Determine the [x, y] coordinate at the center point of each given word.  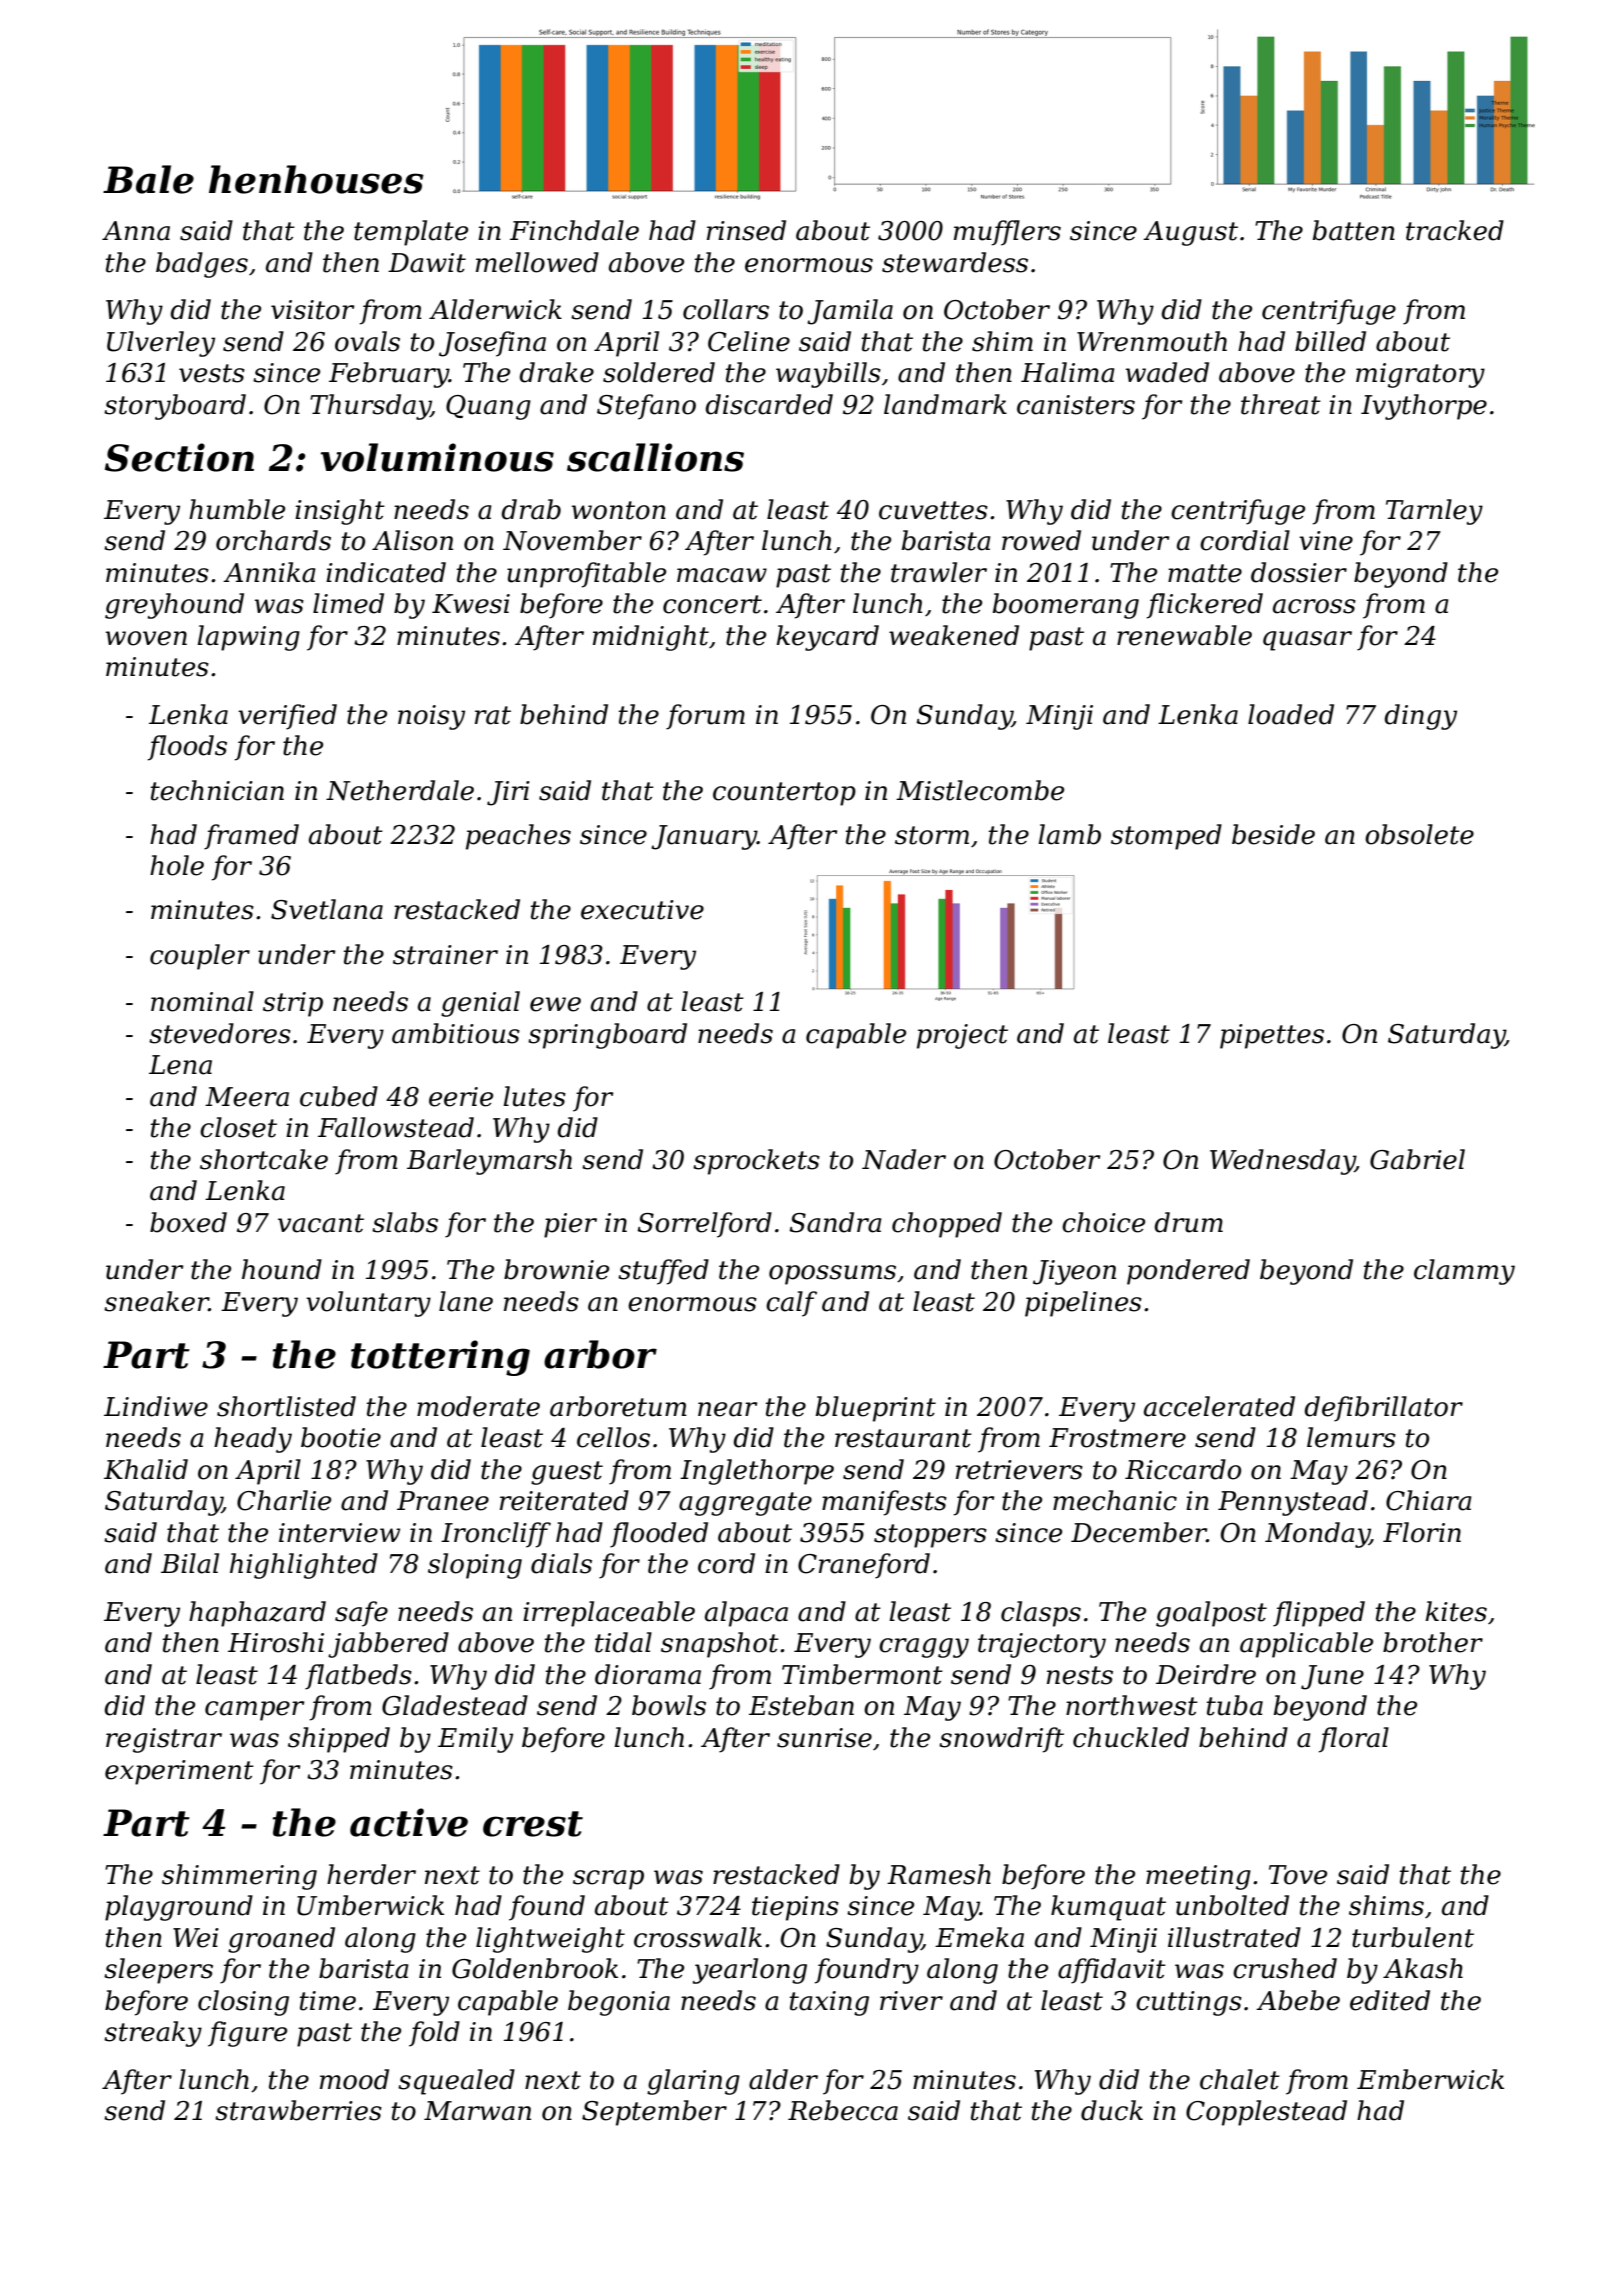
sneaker [156, 1301]
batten [1354, 230]
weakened [954, 635]
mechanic [1115, 1500]
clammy [1464, 1272]
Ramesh [939, 1874]
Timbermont [862, 1674]
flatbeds [358, 1677]
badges [202, 265]
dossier [1299, 572]
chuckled [1131, 1737]
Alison [412, 540]
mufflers [1007, 233]
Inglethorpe [757, 1472]
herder [371, 1874]
